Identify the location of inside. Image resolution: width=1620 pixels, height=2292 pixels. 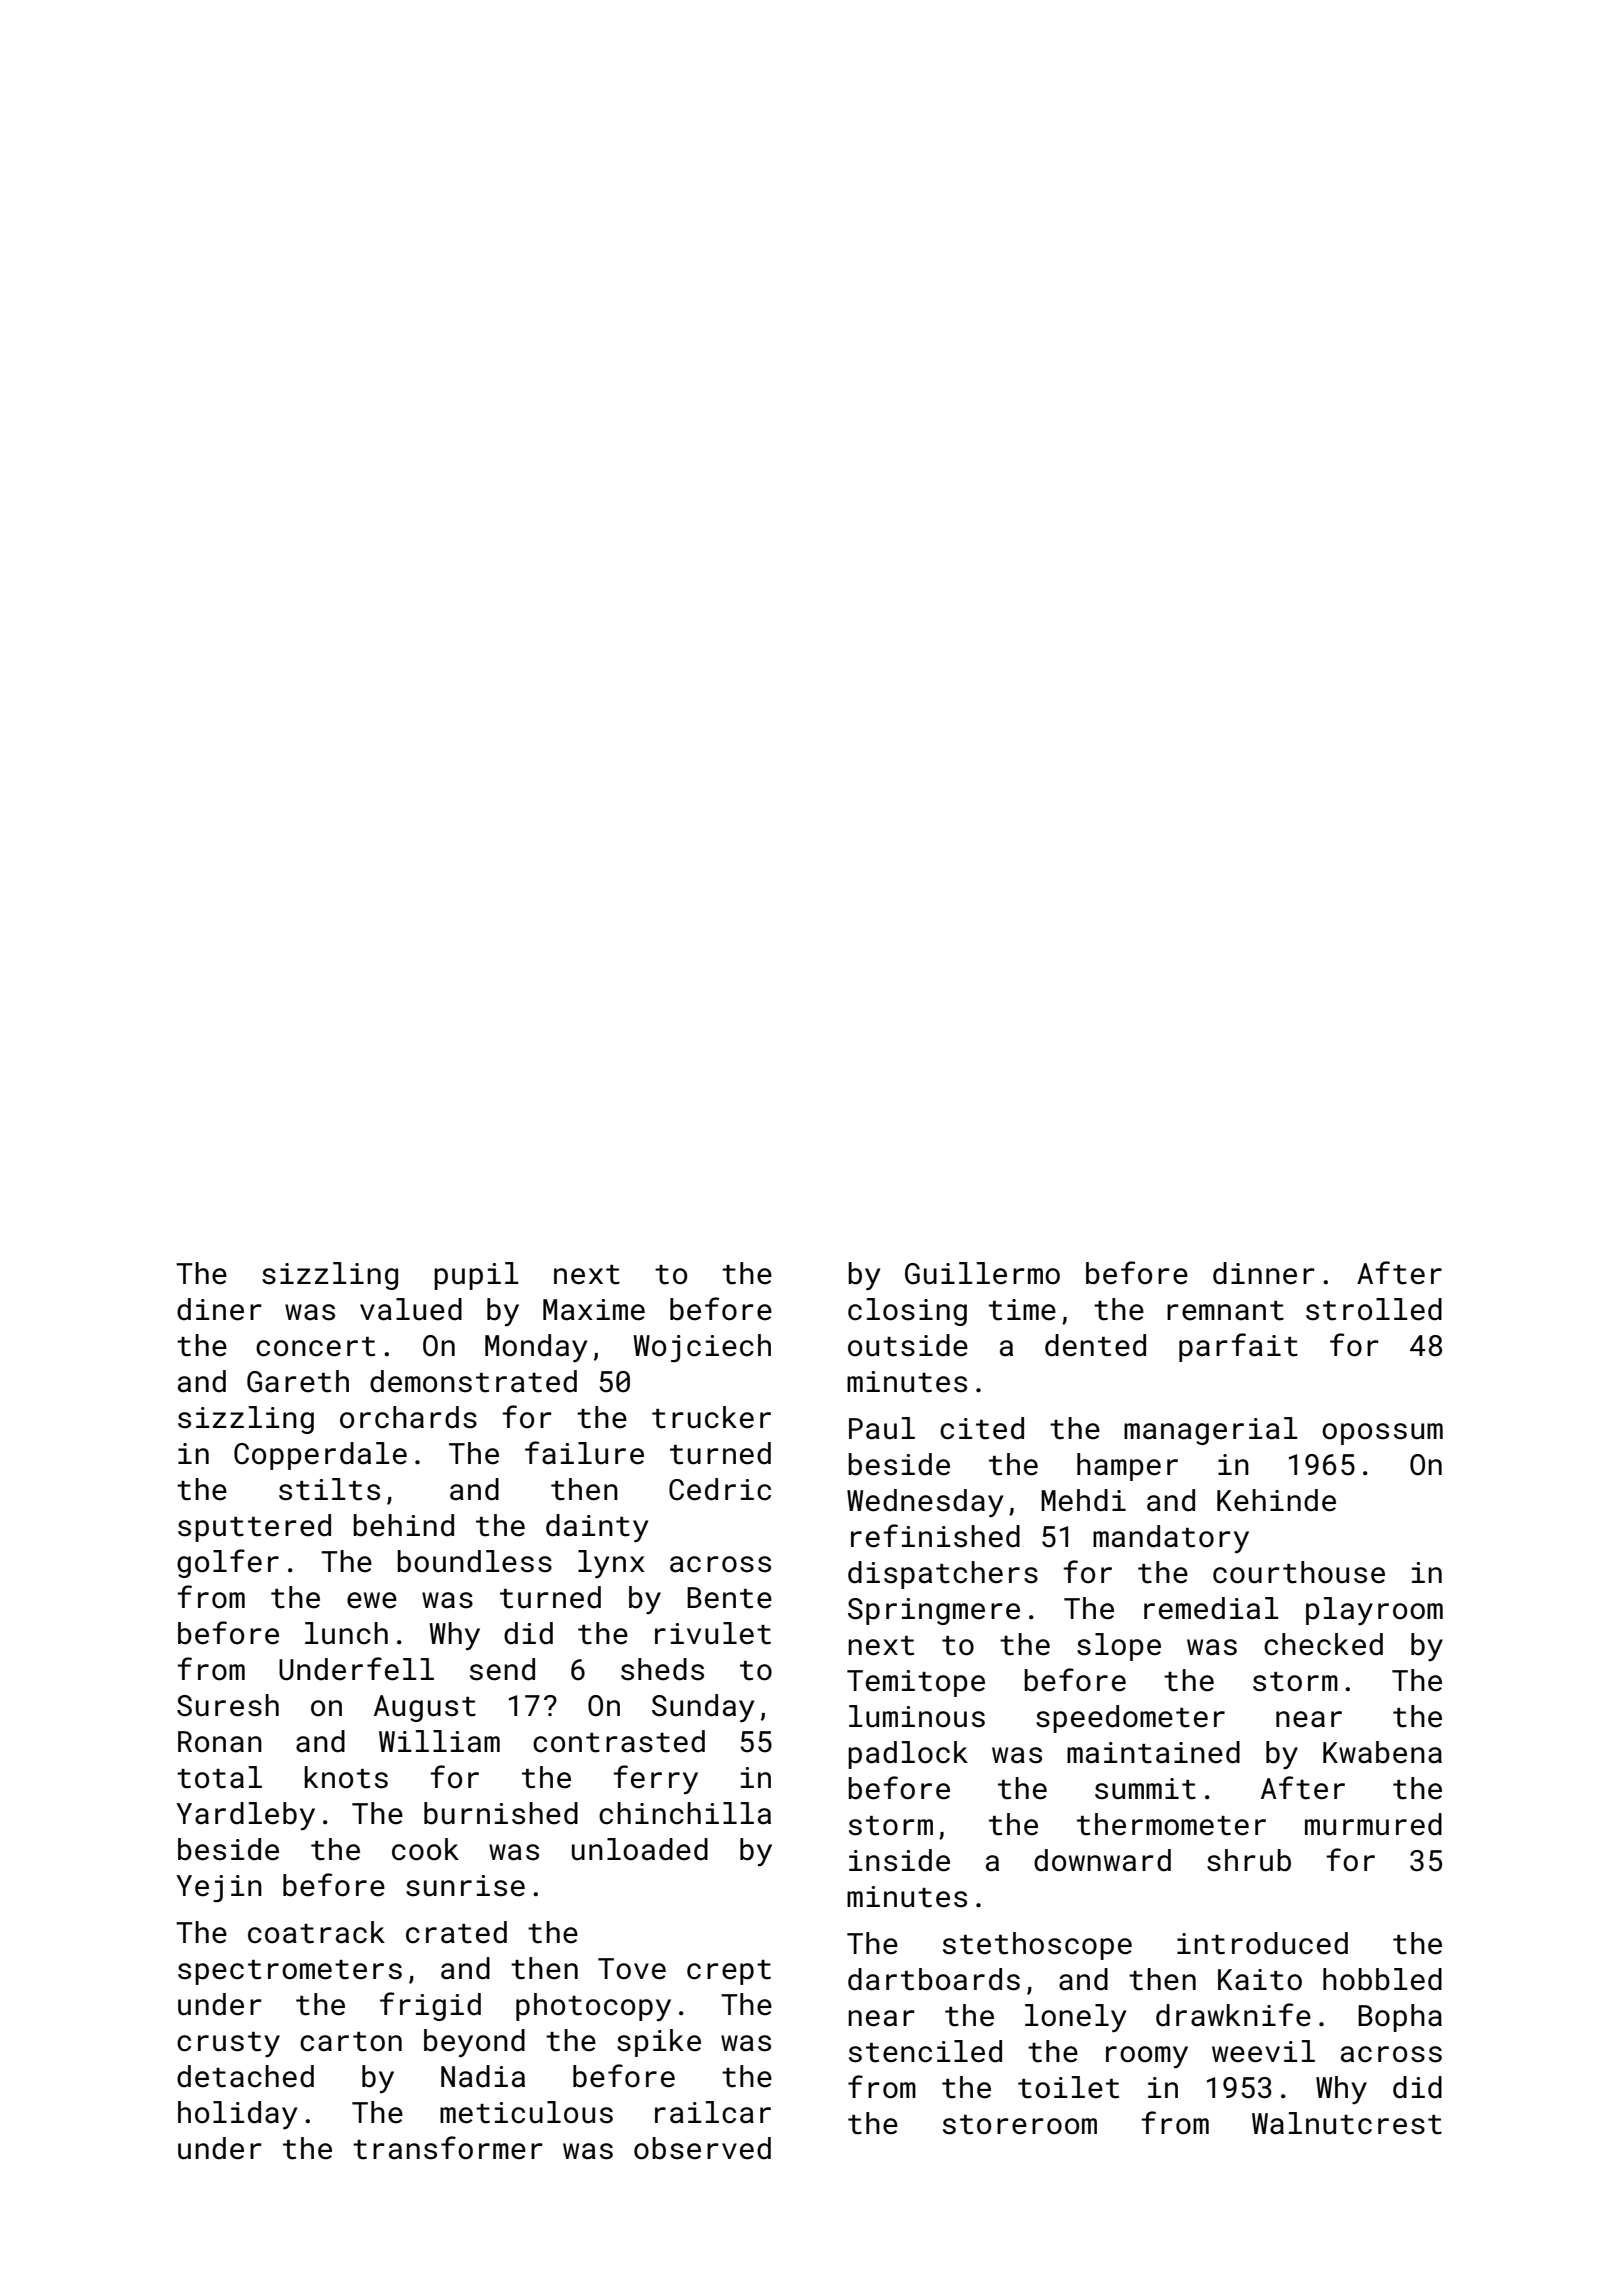
(899, 1860).
